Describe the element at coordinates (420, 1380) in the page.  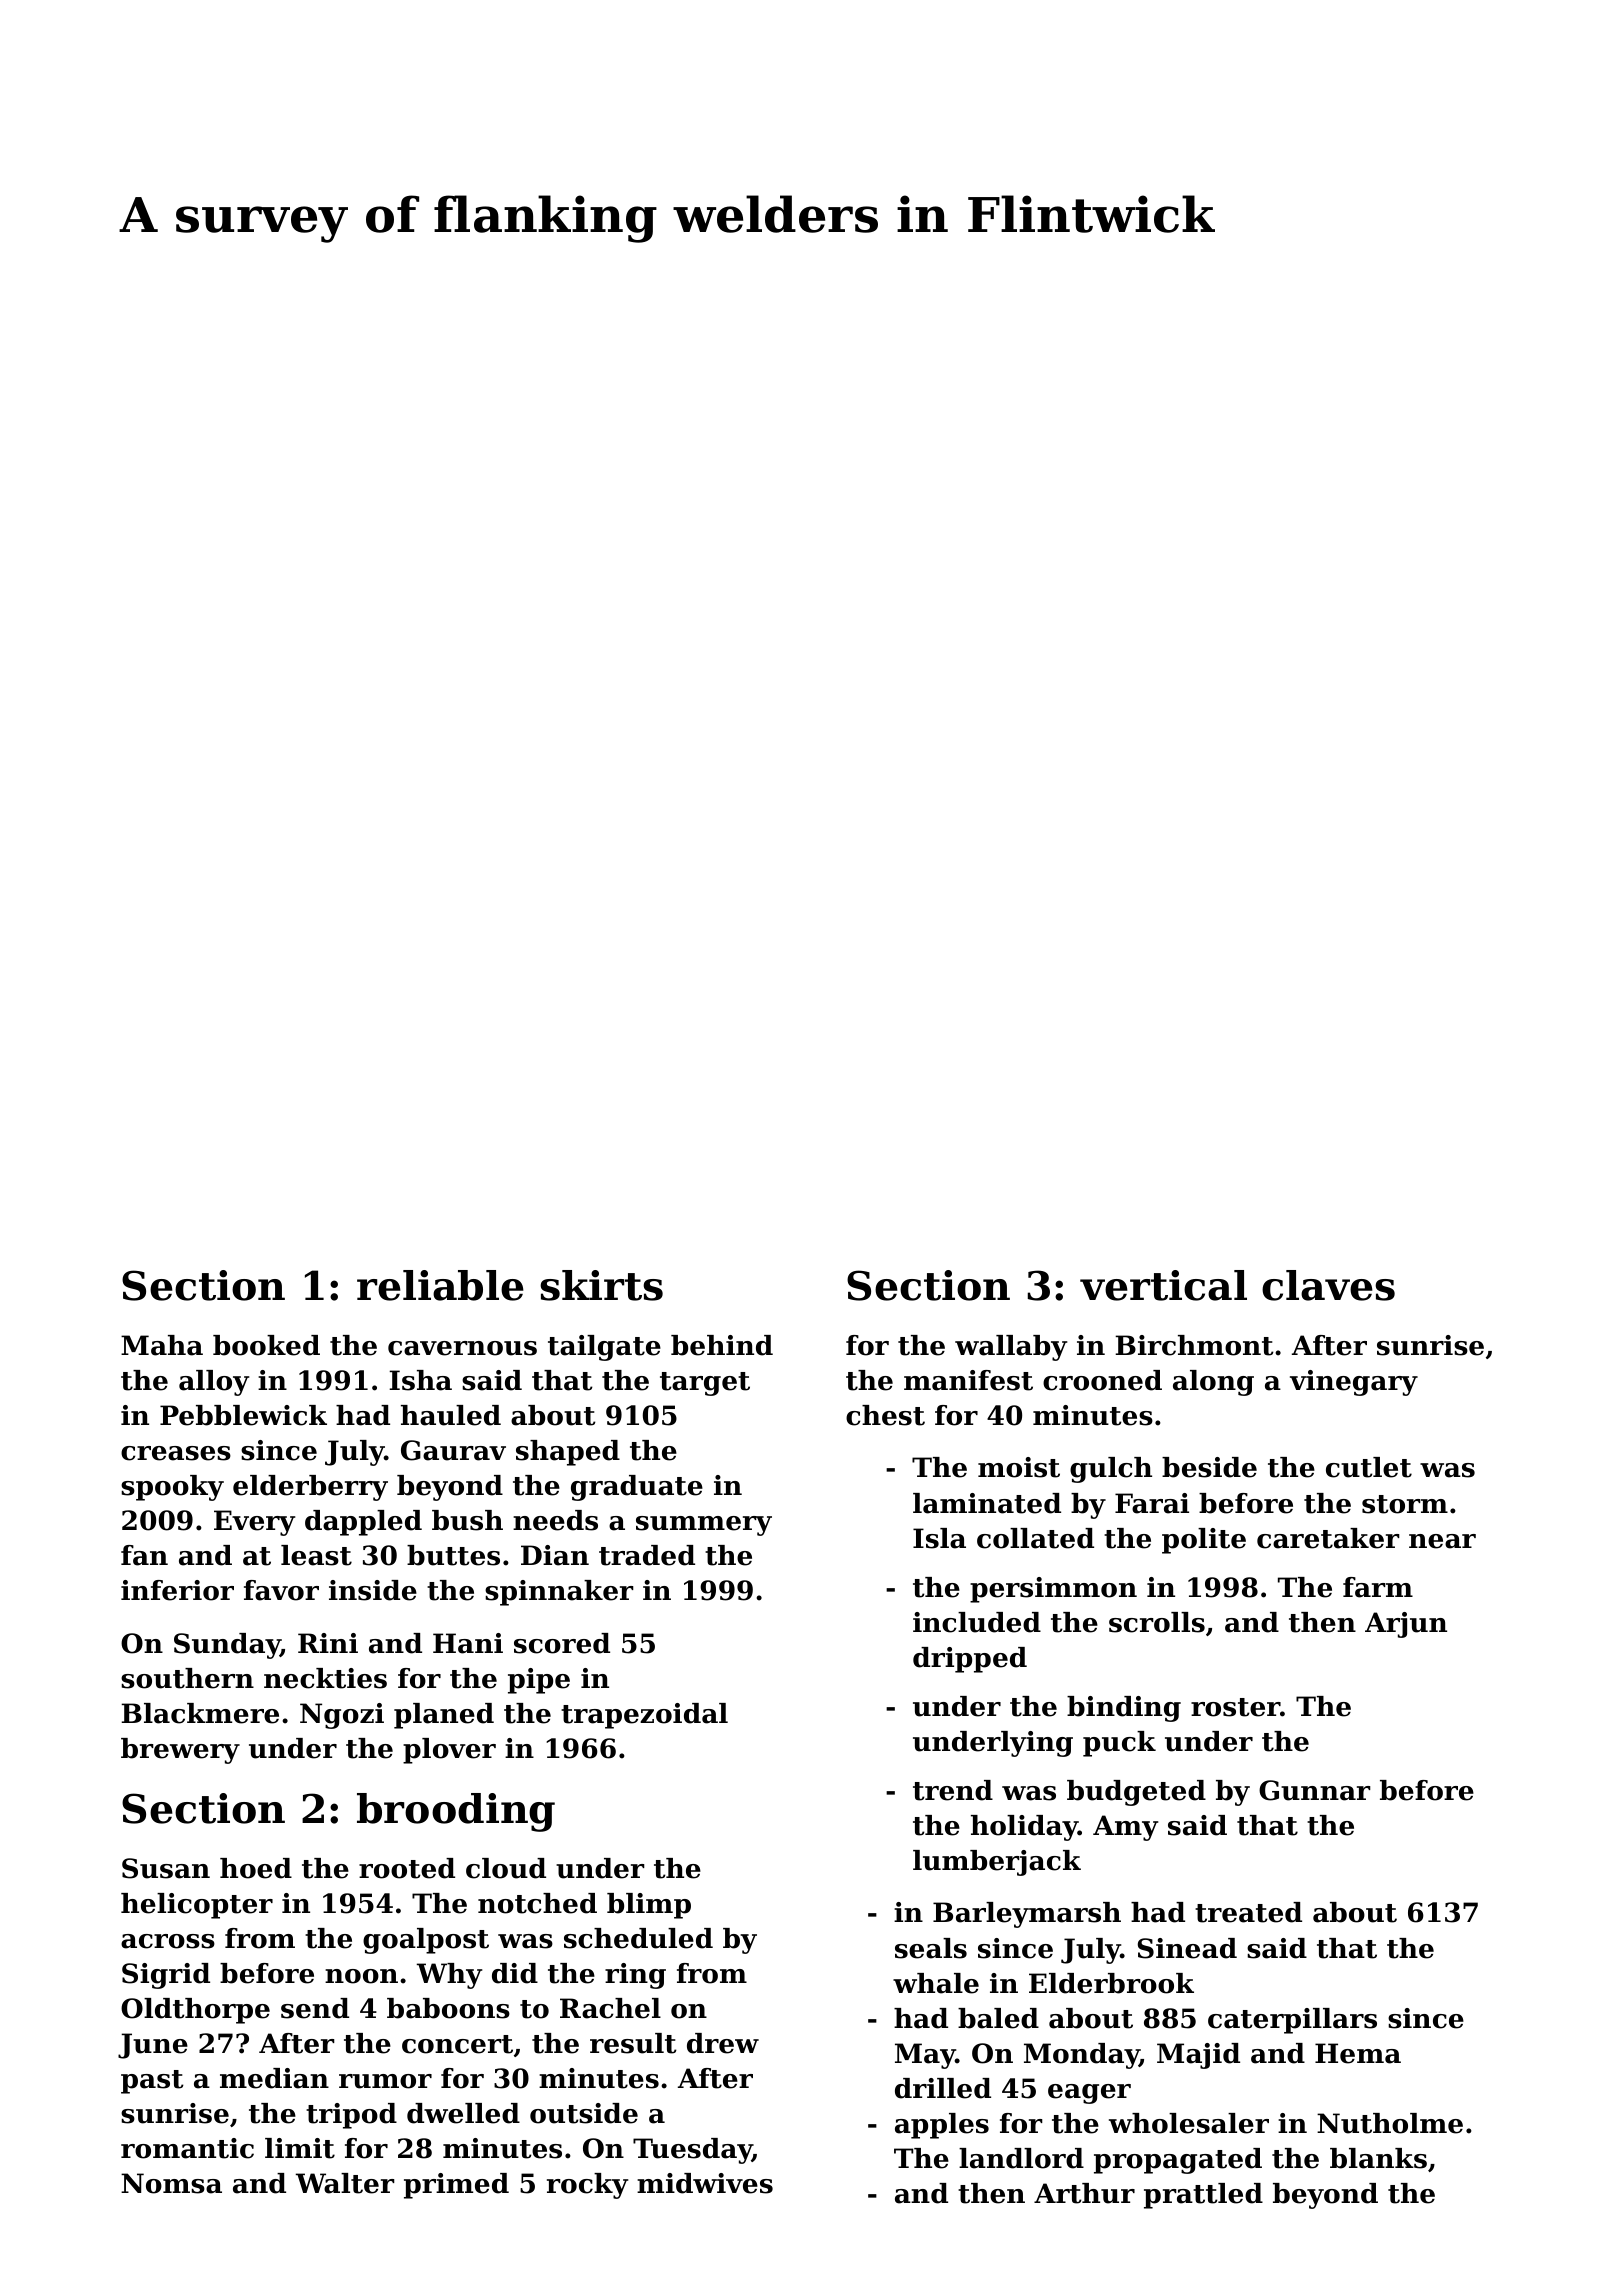
I see `Isha` at that location.
